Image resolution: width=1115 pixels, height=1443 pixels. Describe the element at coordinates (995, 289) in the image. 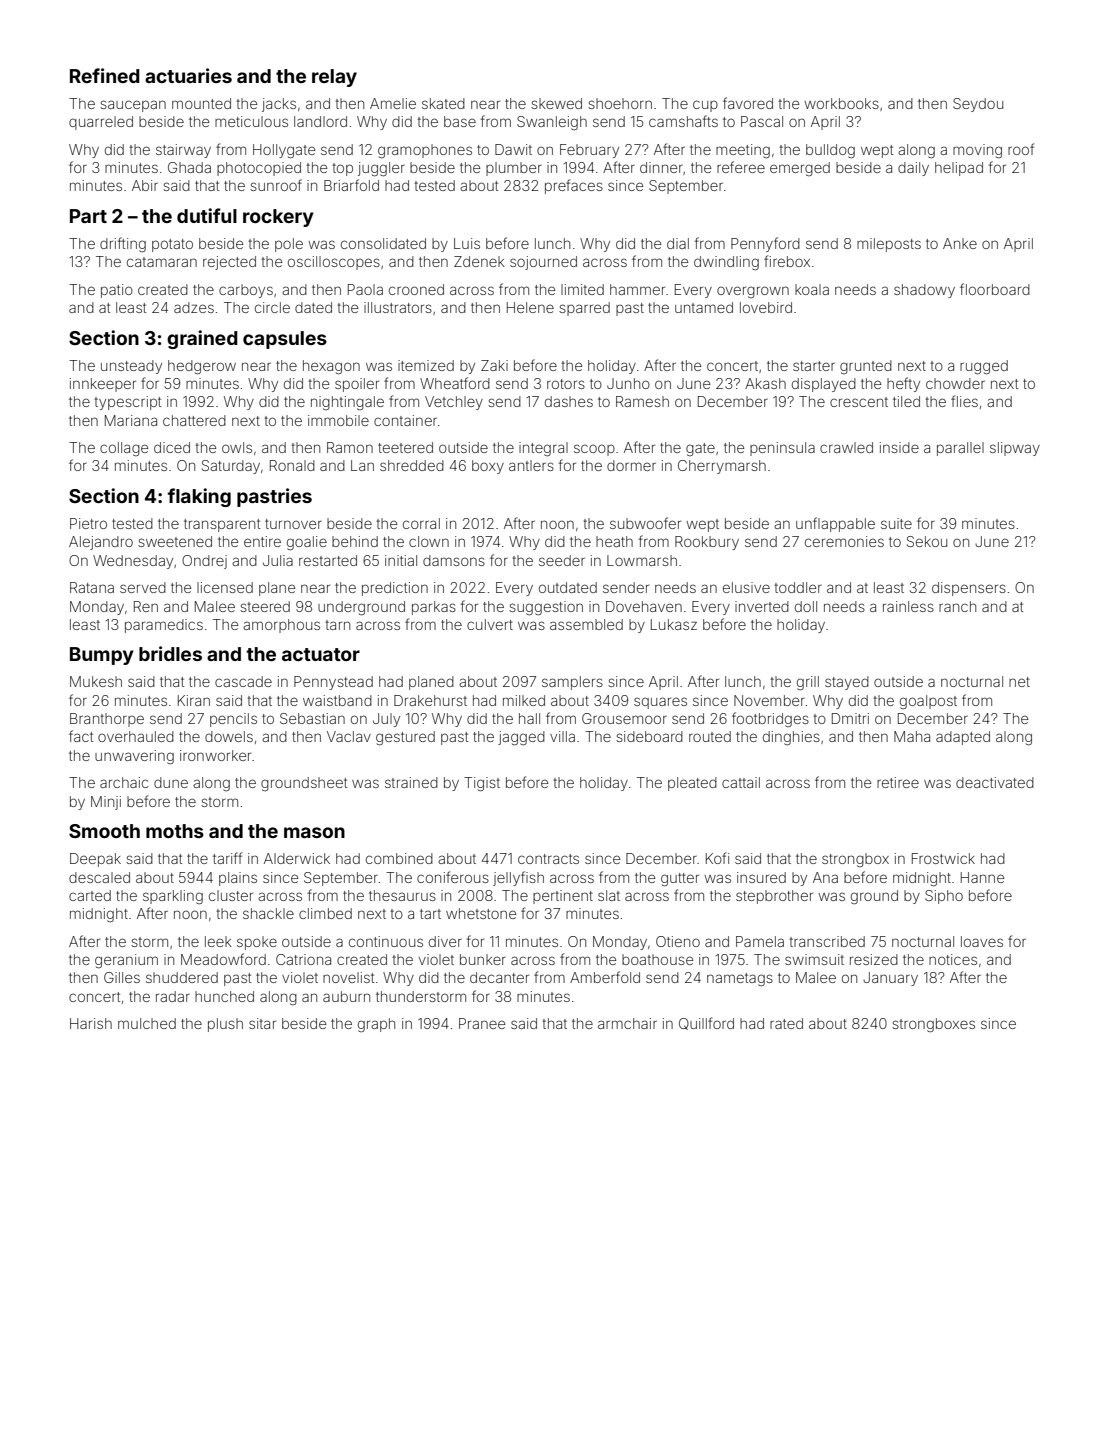

I see `floorboard` at that location.
